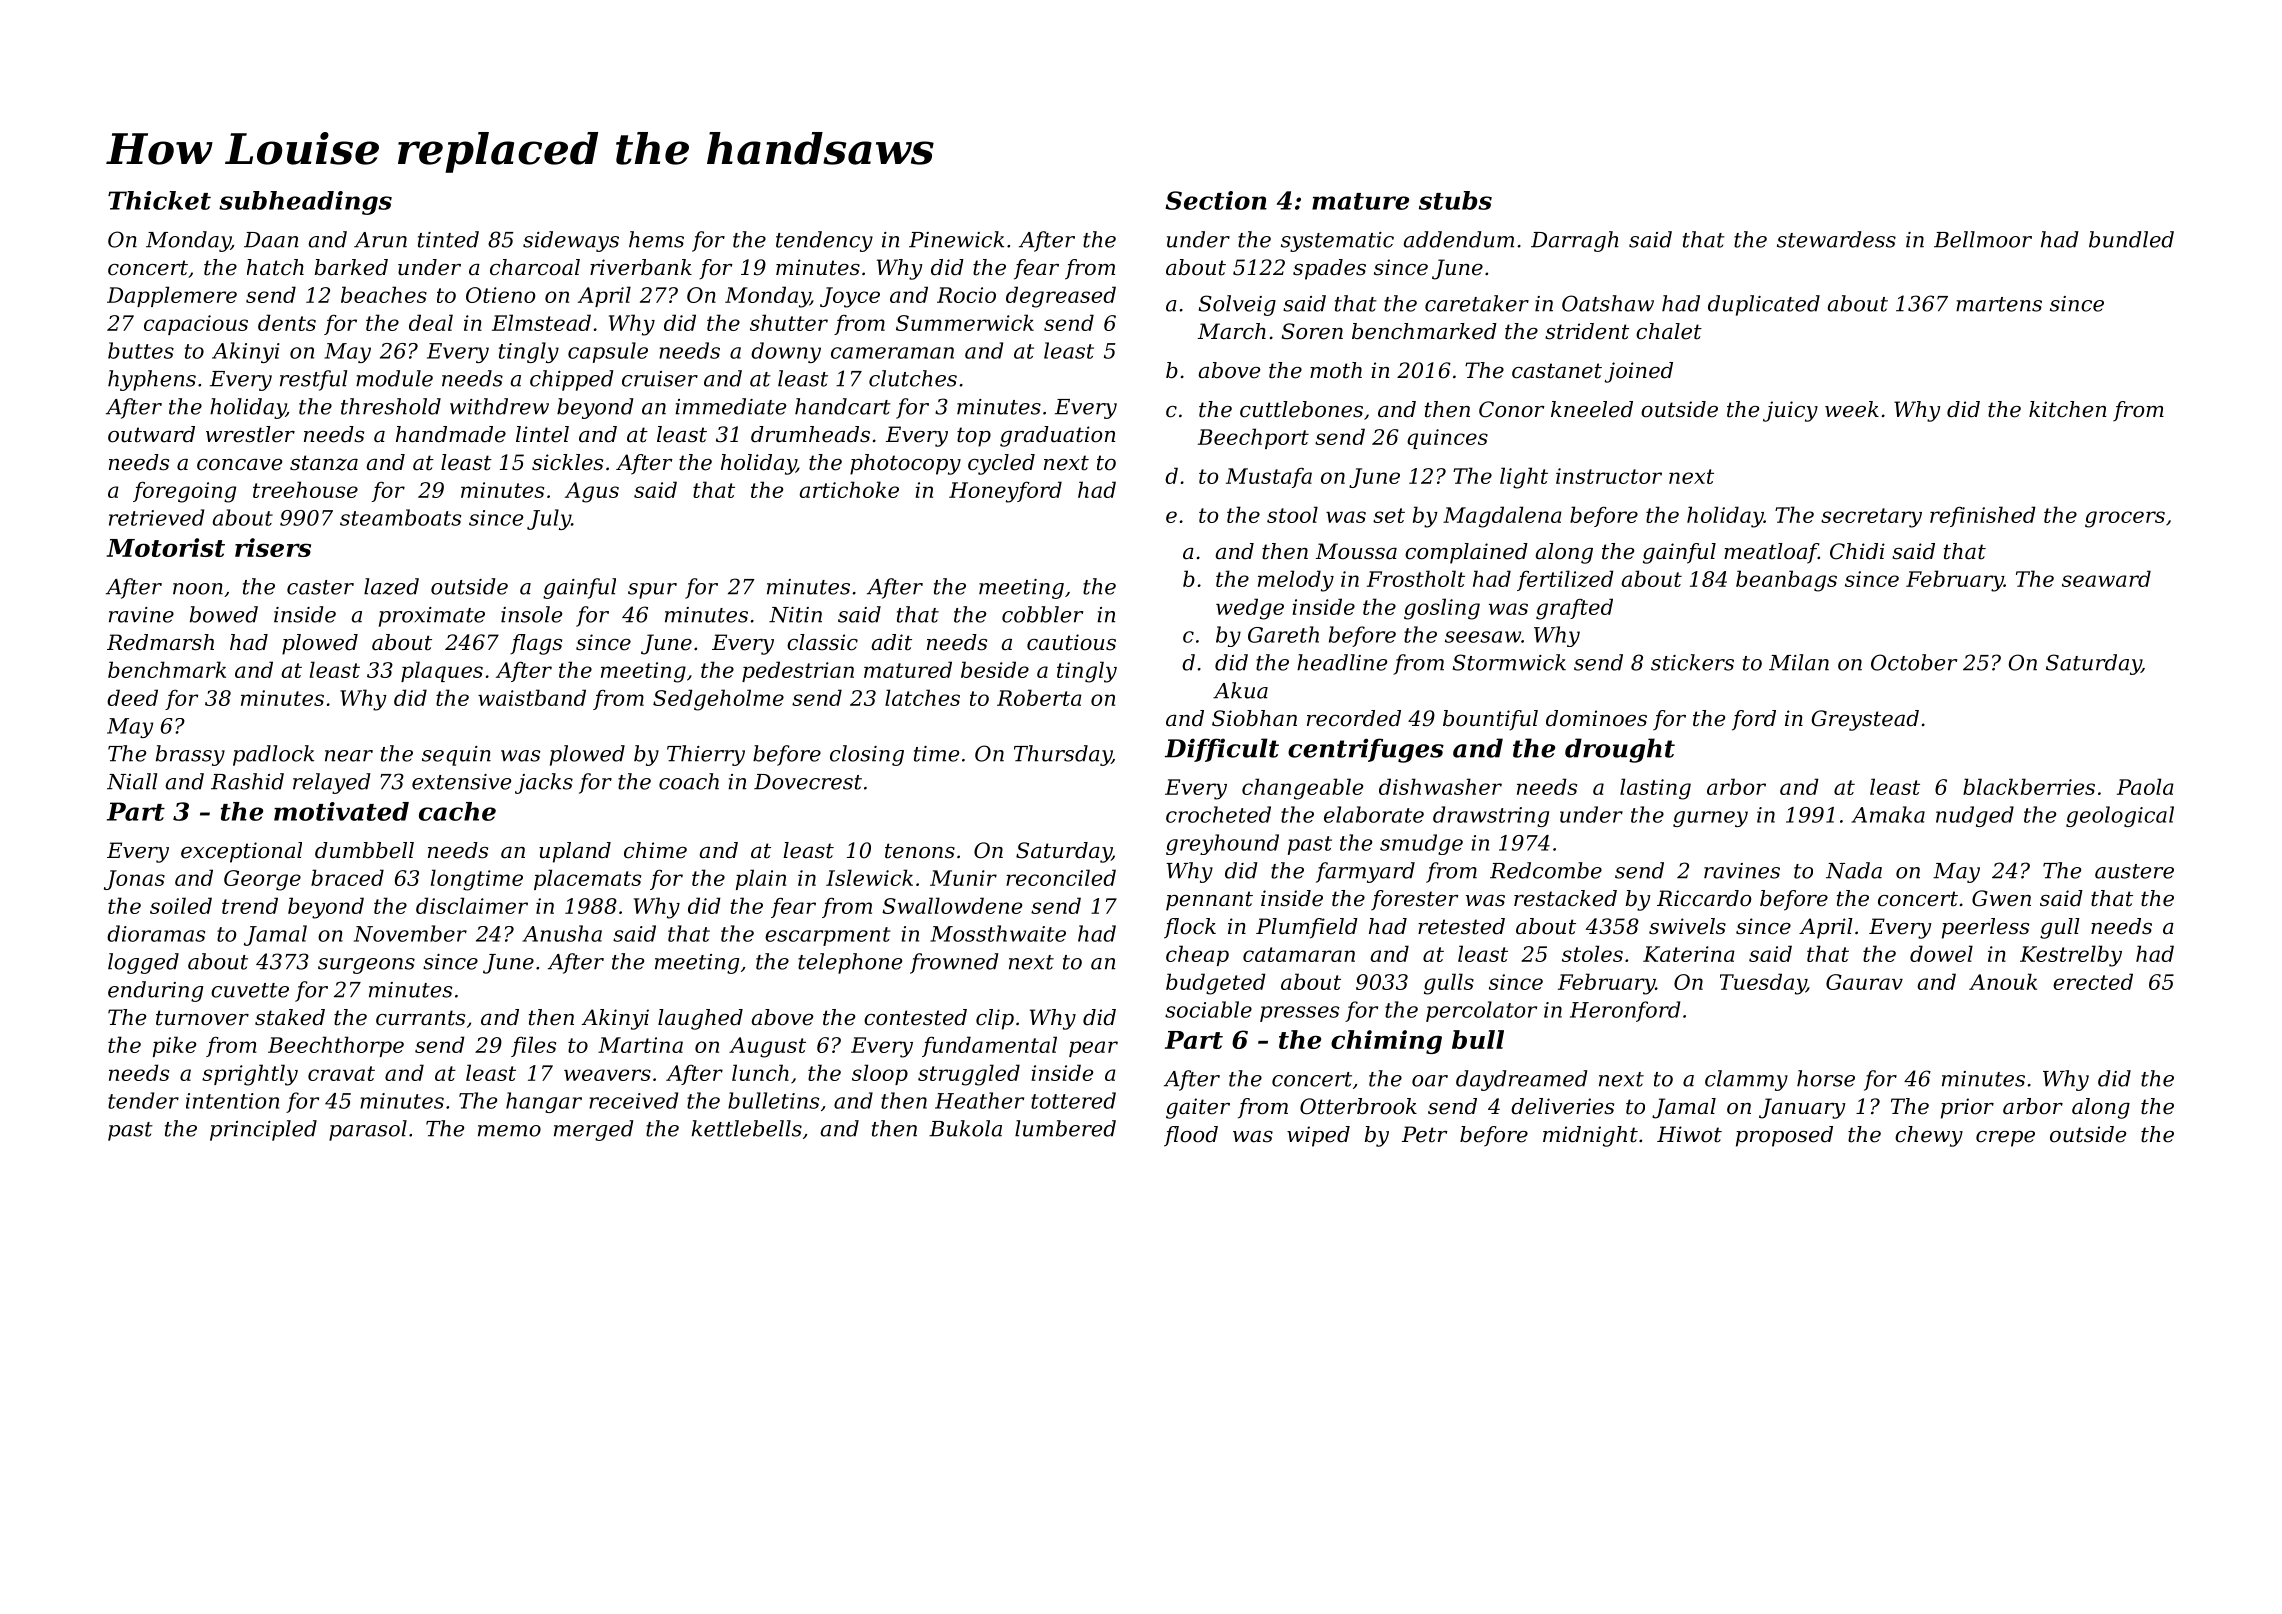 This screenshot has height=1614, width=2282. Describe the element at coordinates (1455, 200) in the screenshot. I see `stubs` at that location.
